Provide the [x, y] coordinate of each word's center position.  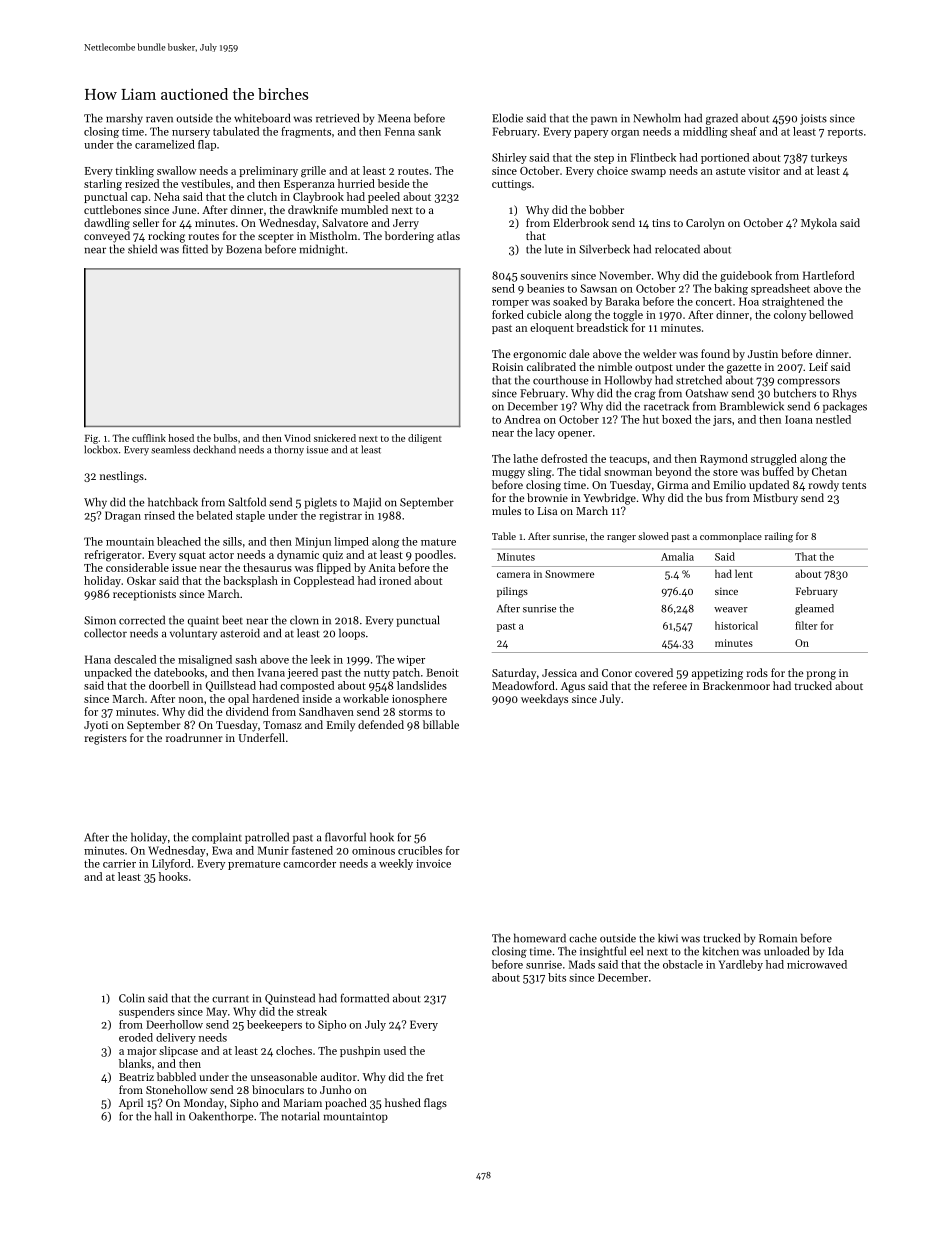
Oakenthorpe [221, 1117]
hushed [403, 1102]
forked [508, 314]
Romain [778, 938]
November [625, 275]
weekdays [544, 700]
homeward [540, 938]
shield [142, 249]
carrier [119, 863]
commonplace [731, 537]
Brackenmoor [736, 685]
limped [351, 542]
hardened [275, 698]
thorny [289, 450]
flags [435, 1104]
